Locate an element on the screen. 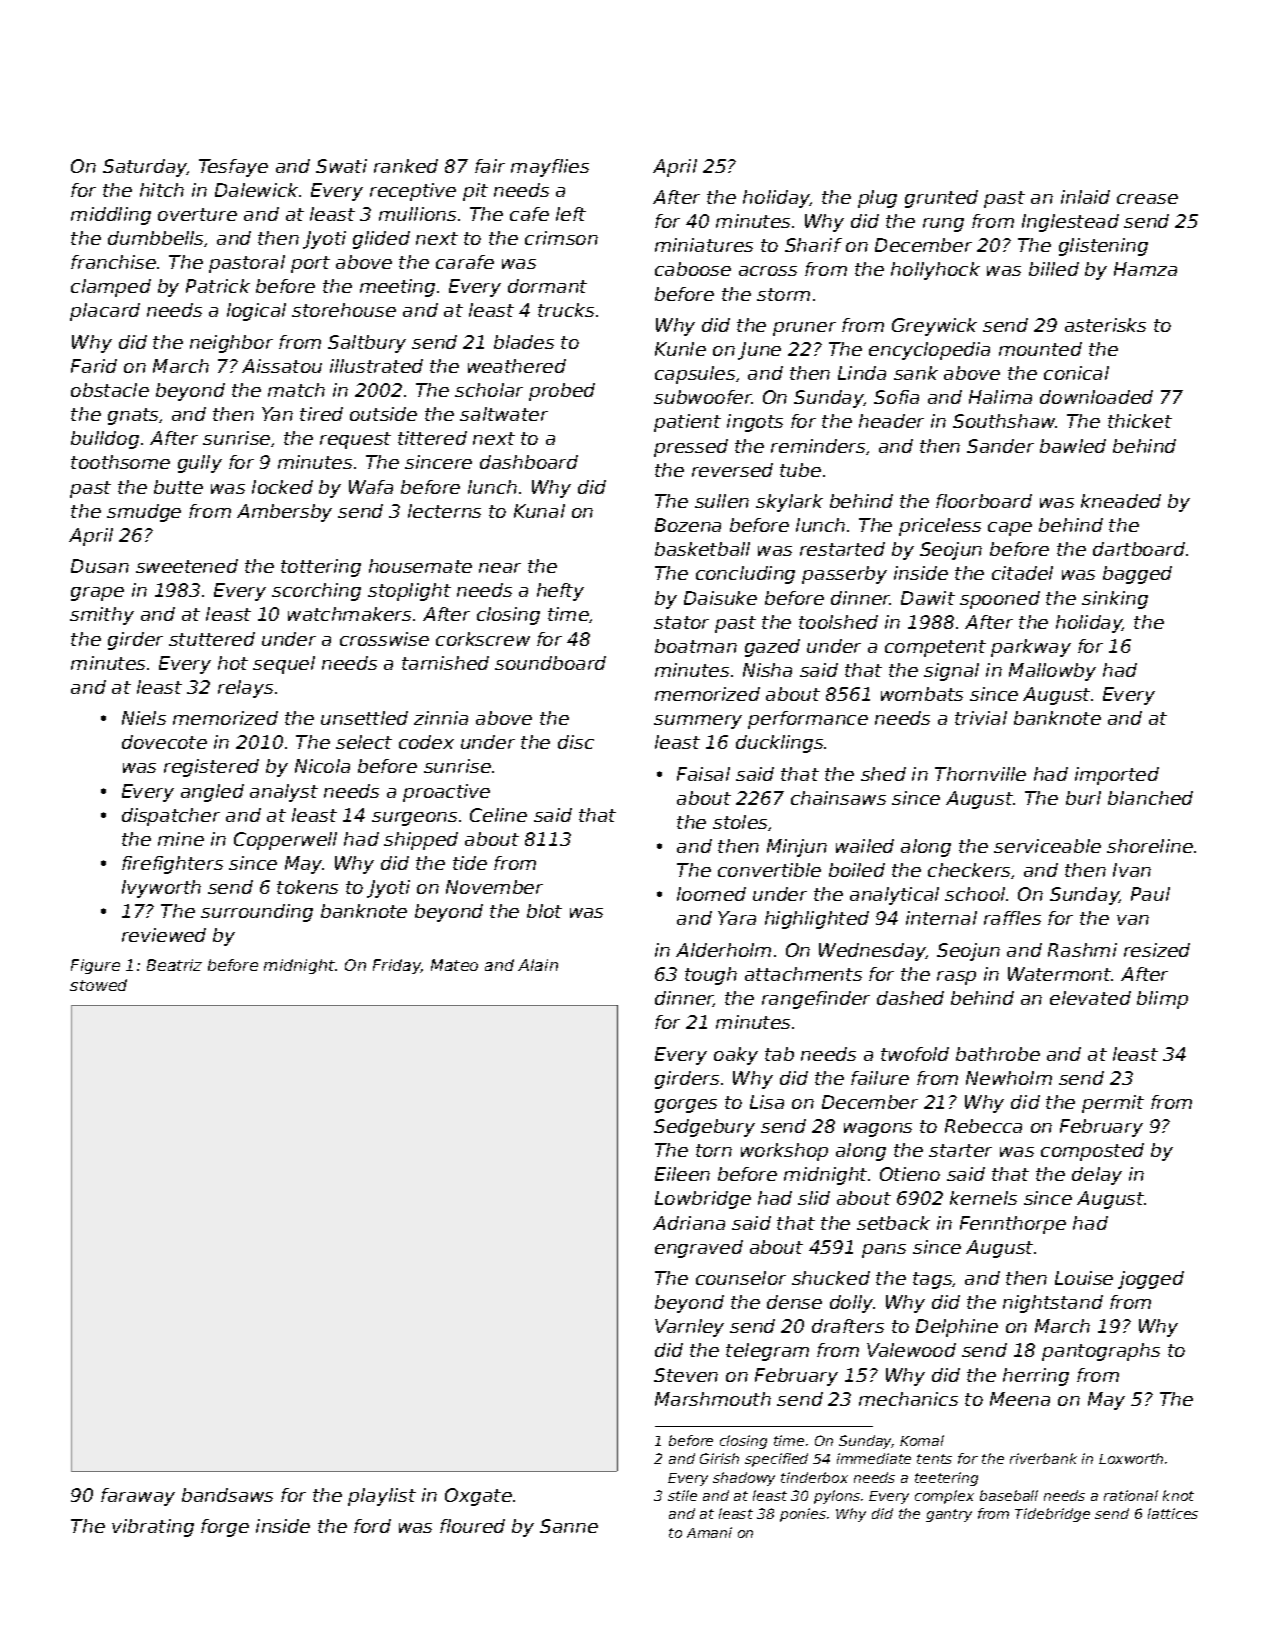 The width and height of the screenshot is (1272, 1646). stowed is located at coordinates (98, 985).
